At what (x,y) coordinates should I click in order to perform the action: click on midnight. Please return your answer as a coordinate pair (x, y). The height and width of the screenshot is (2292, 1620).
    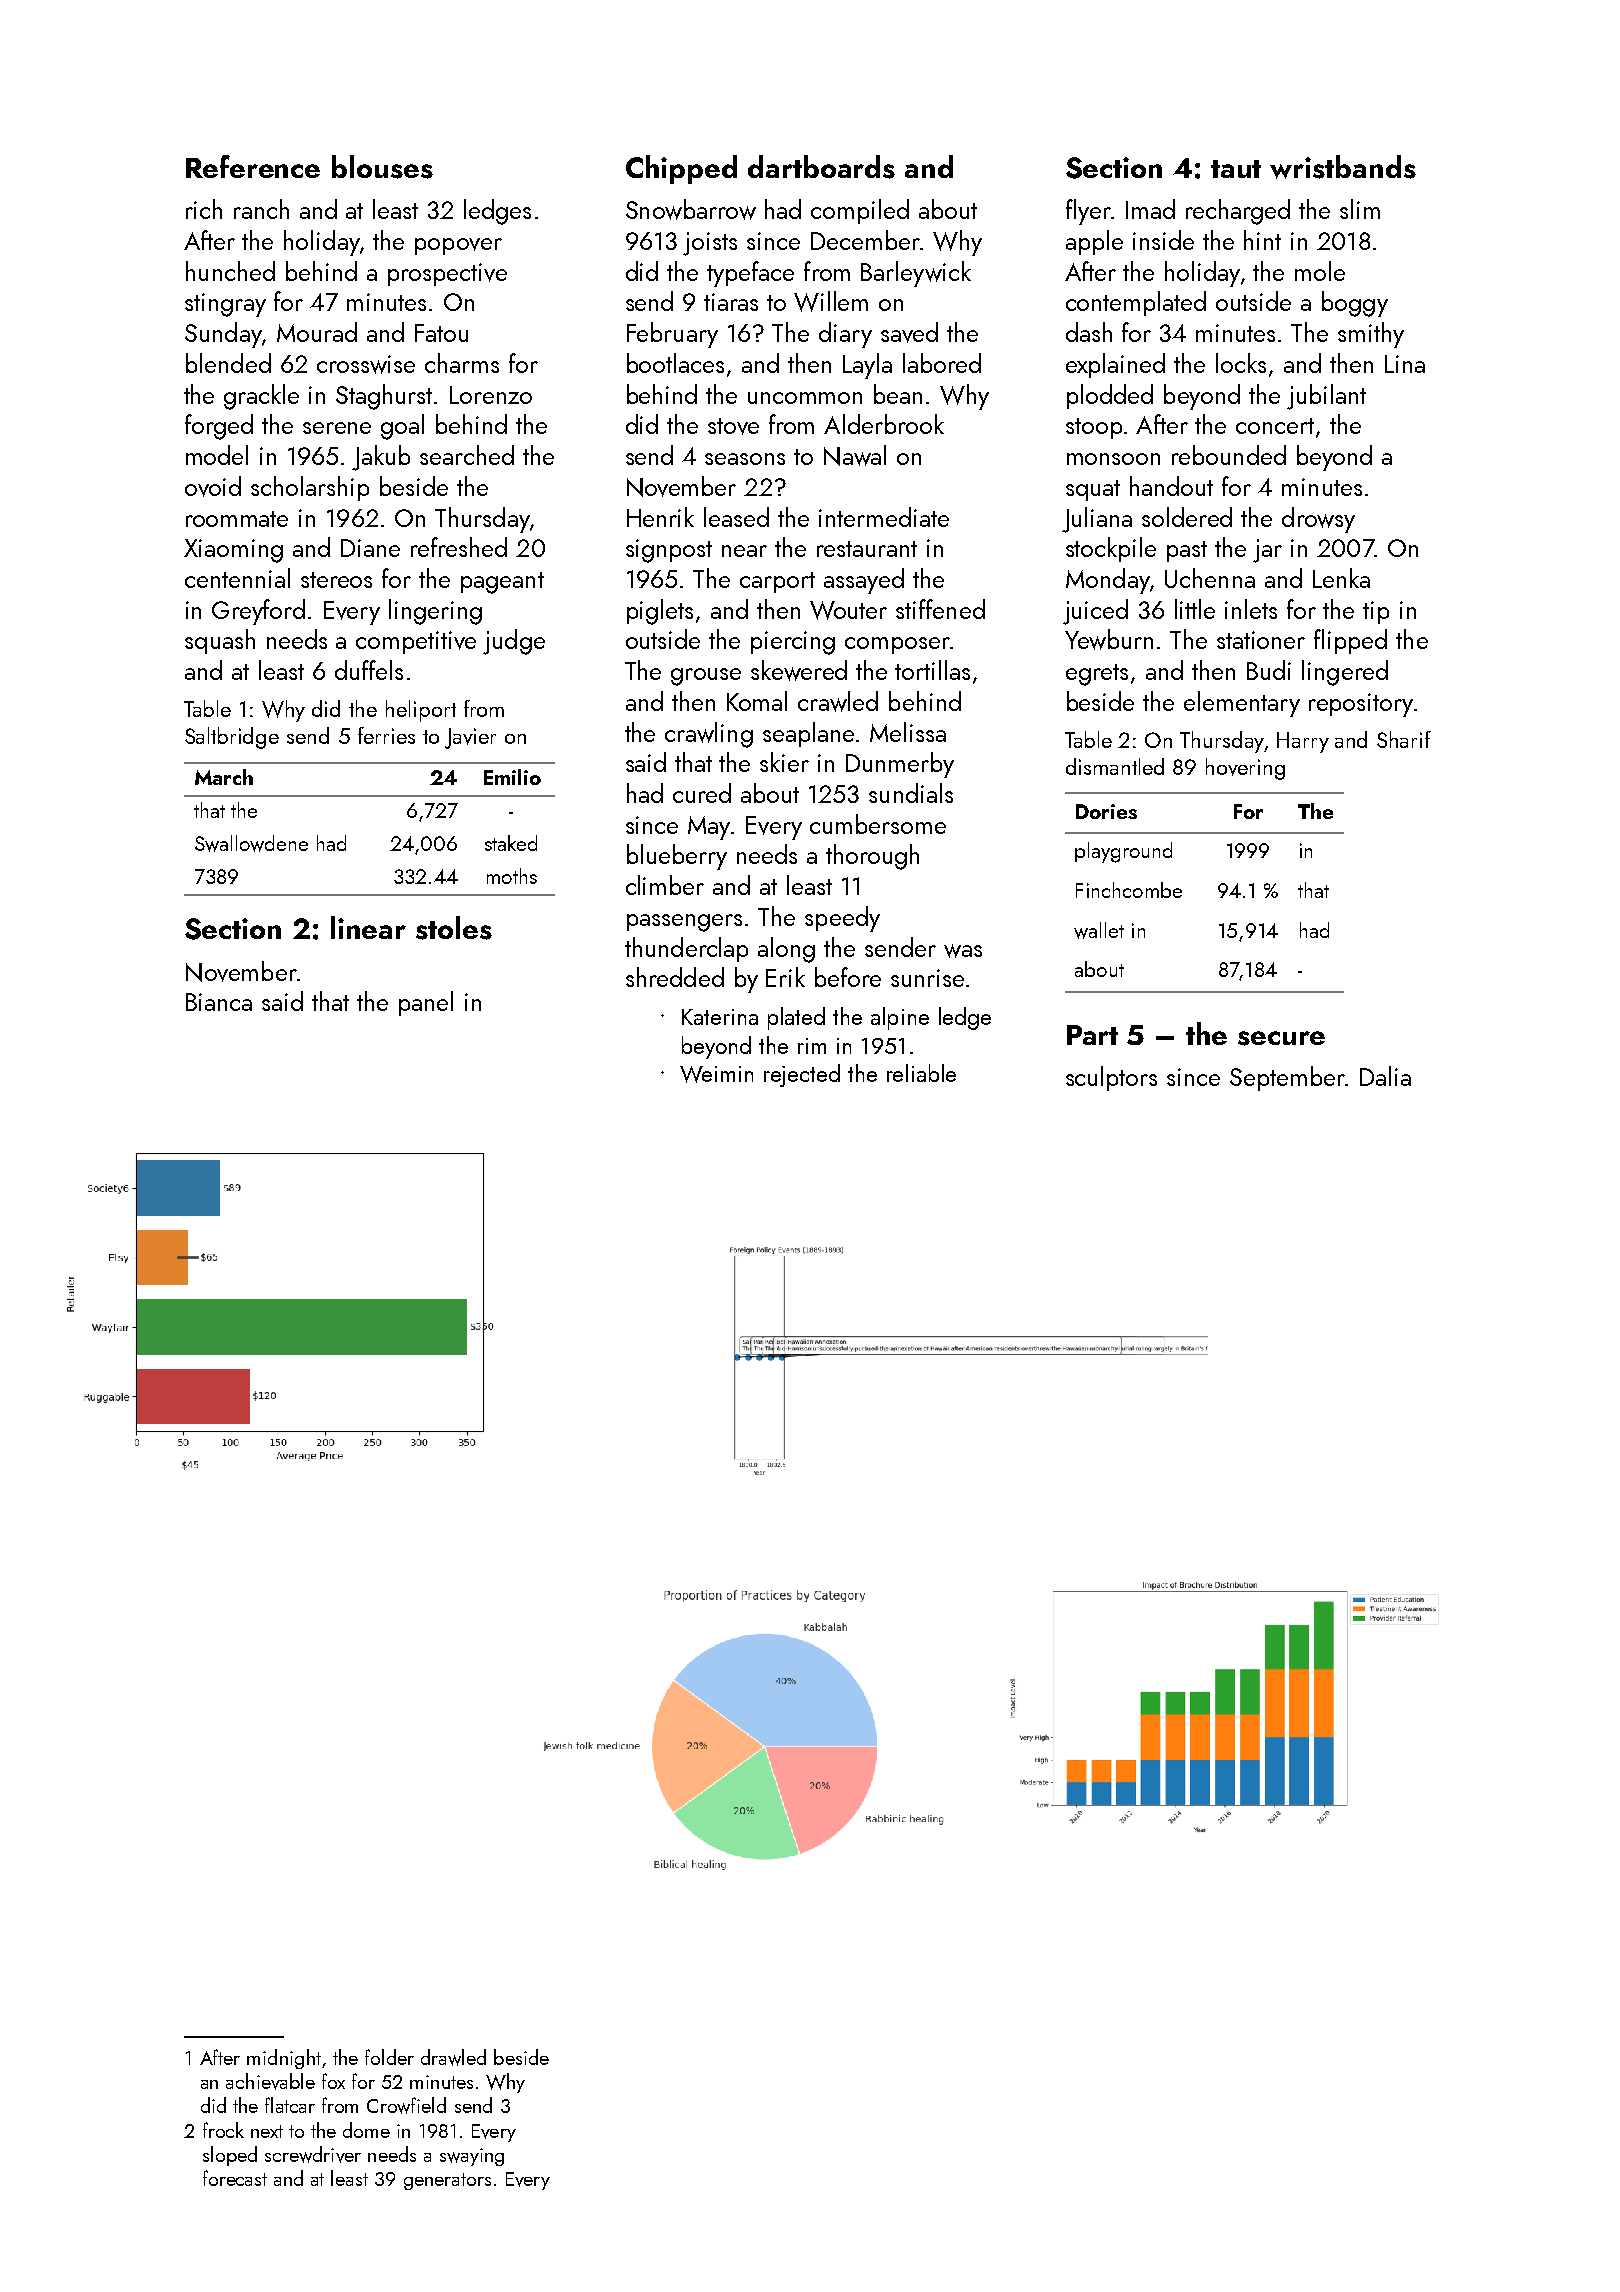
    Looking at the image, I should click on (284, 2059).
